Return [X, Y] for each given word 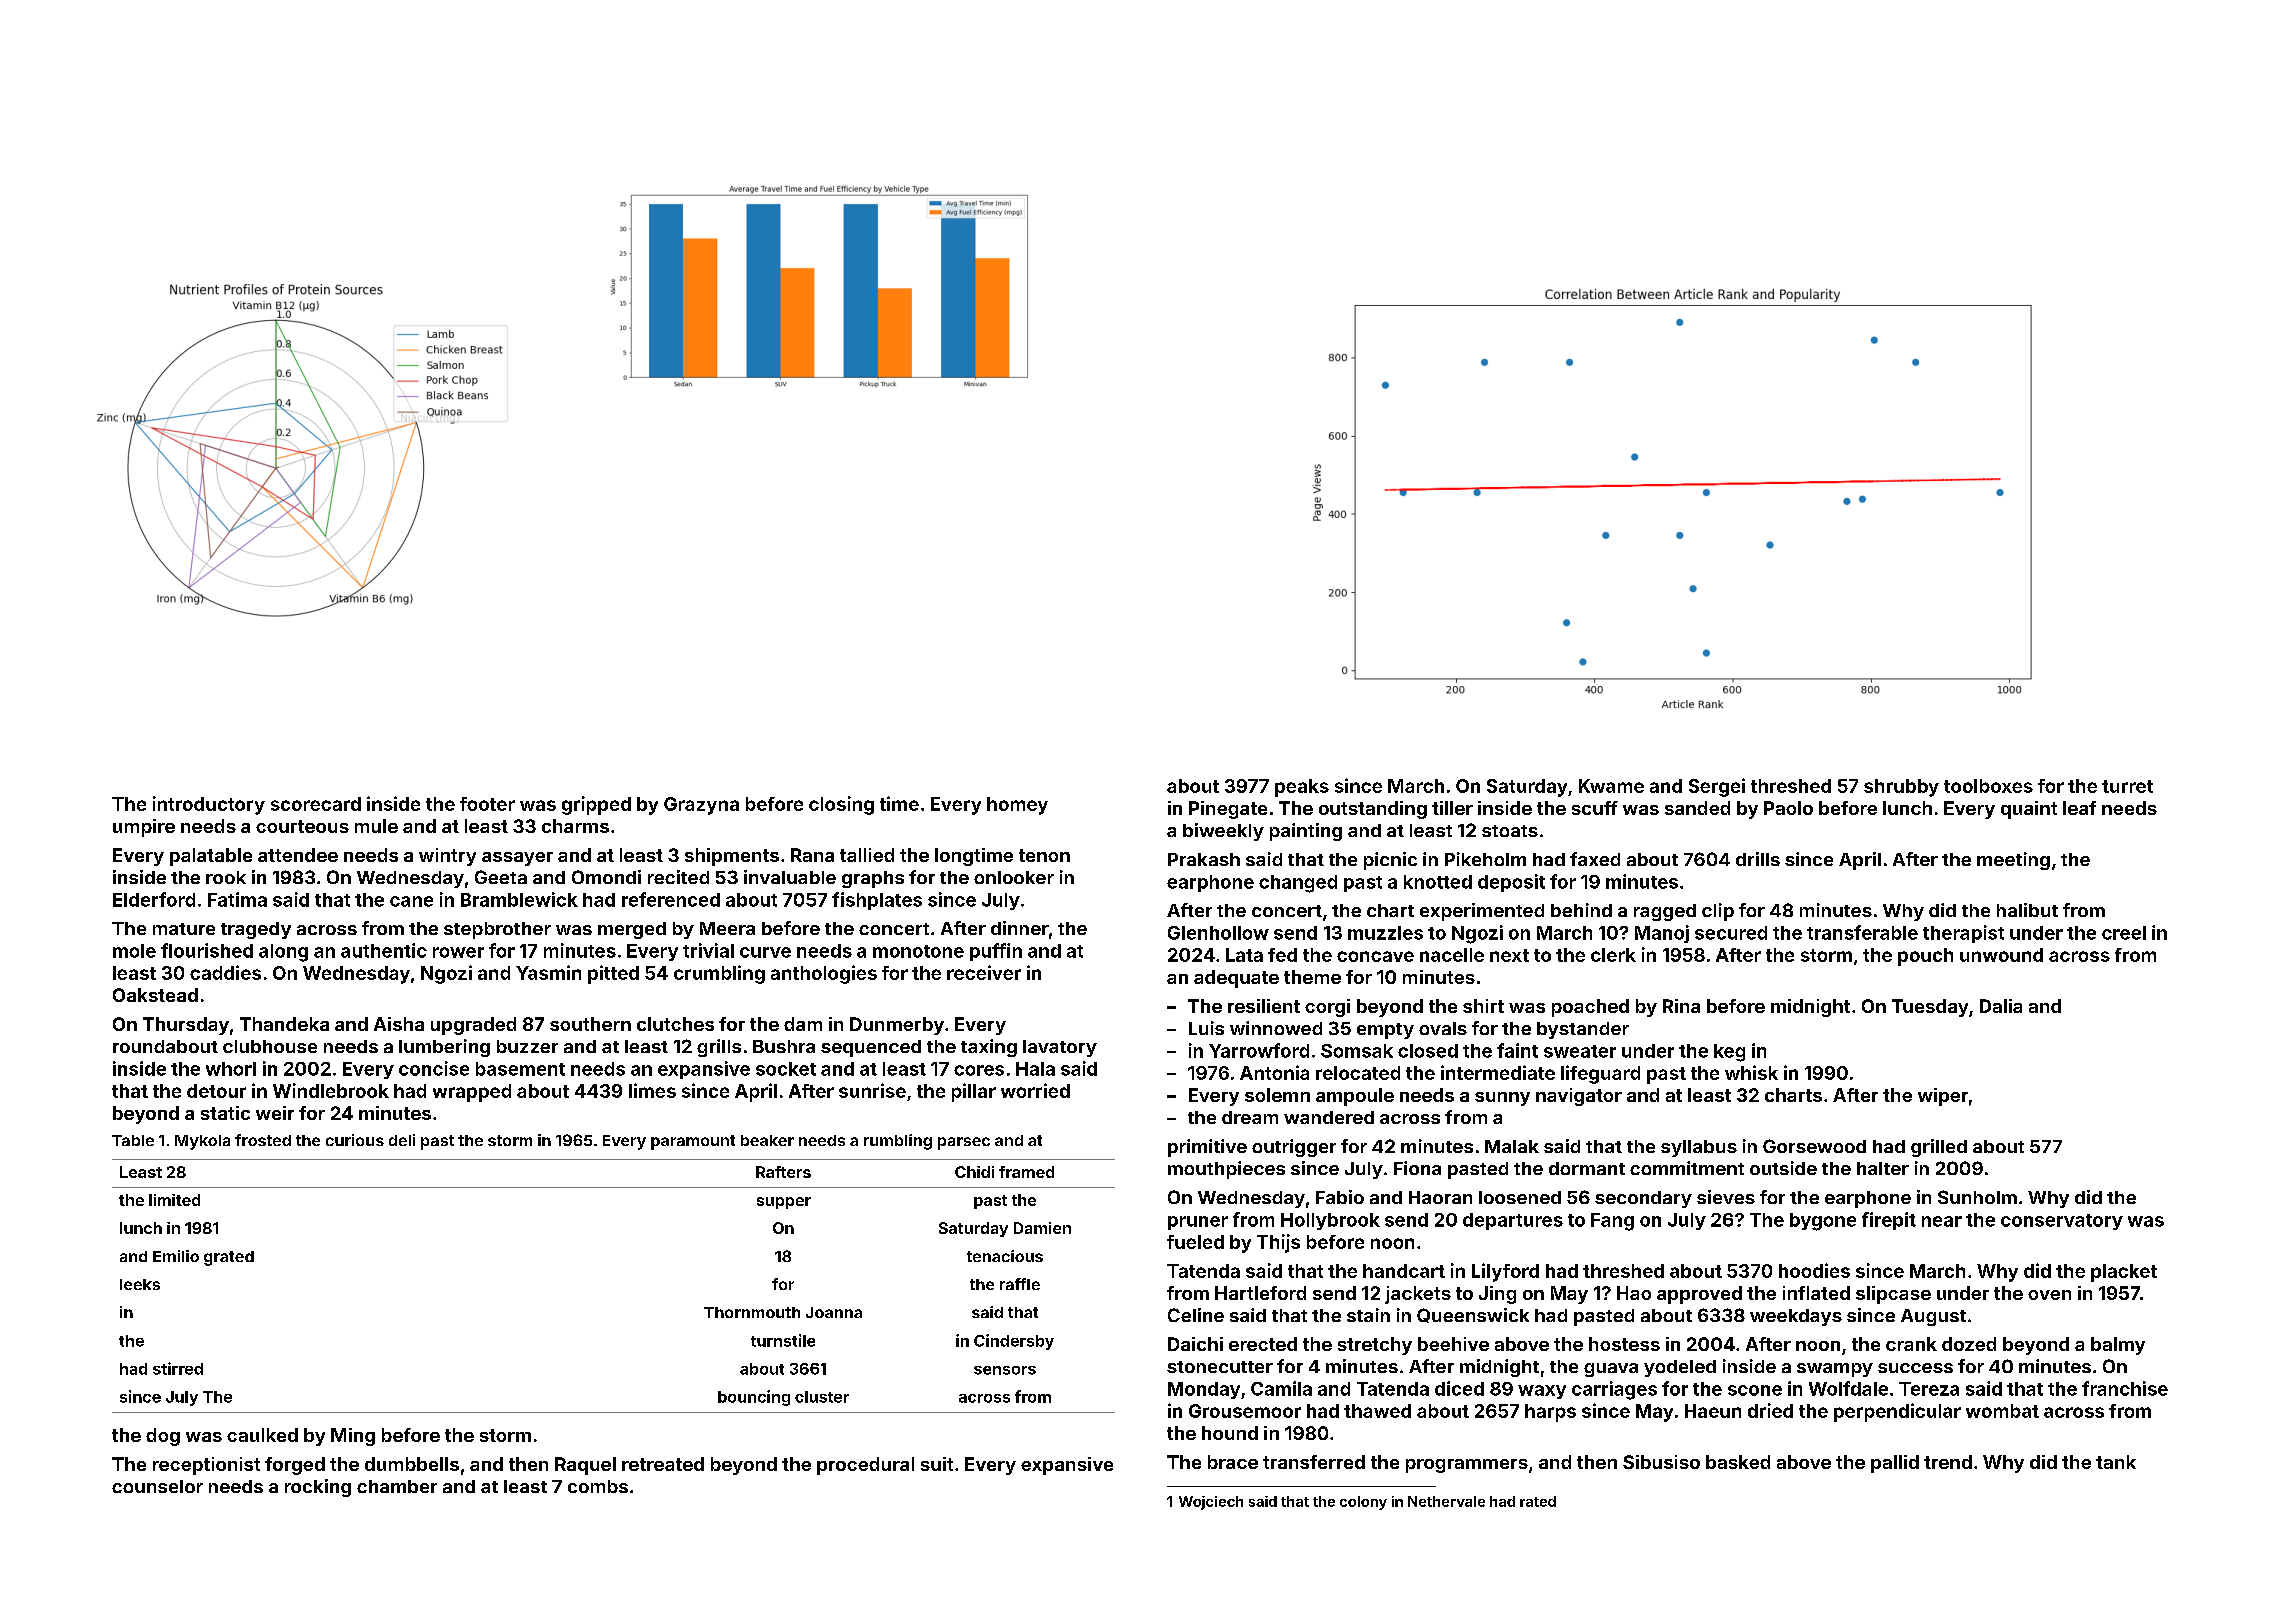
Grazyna [701, 806]
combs [598, 1486]
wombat [2002, 1411]
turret [2127, 786]
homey [1017, 806]
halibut [2027, 910]
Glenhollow [1218, 933]
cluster [822, 1397]
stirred [178, 1368]
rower [458, 952]
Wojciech [1211, 1503]
